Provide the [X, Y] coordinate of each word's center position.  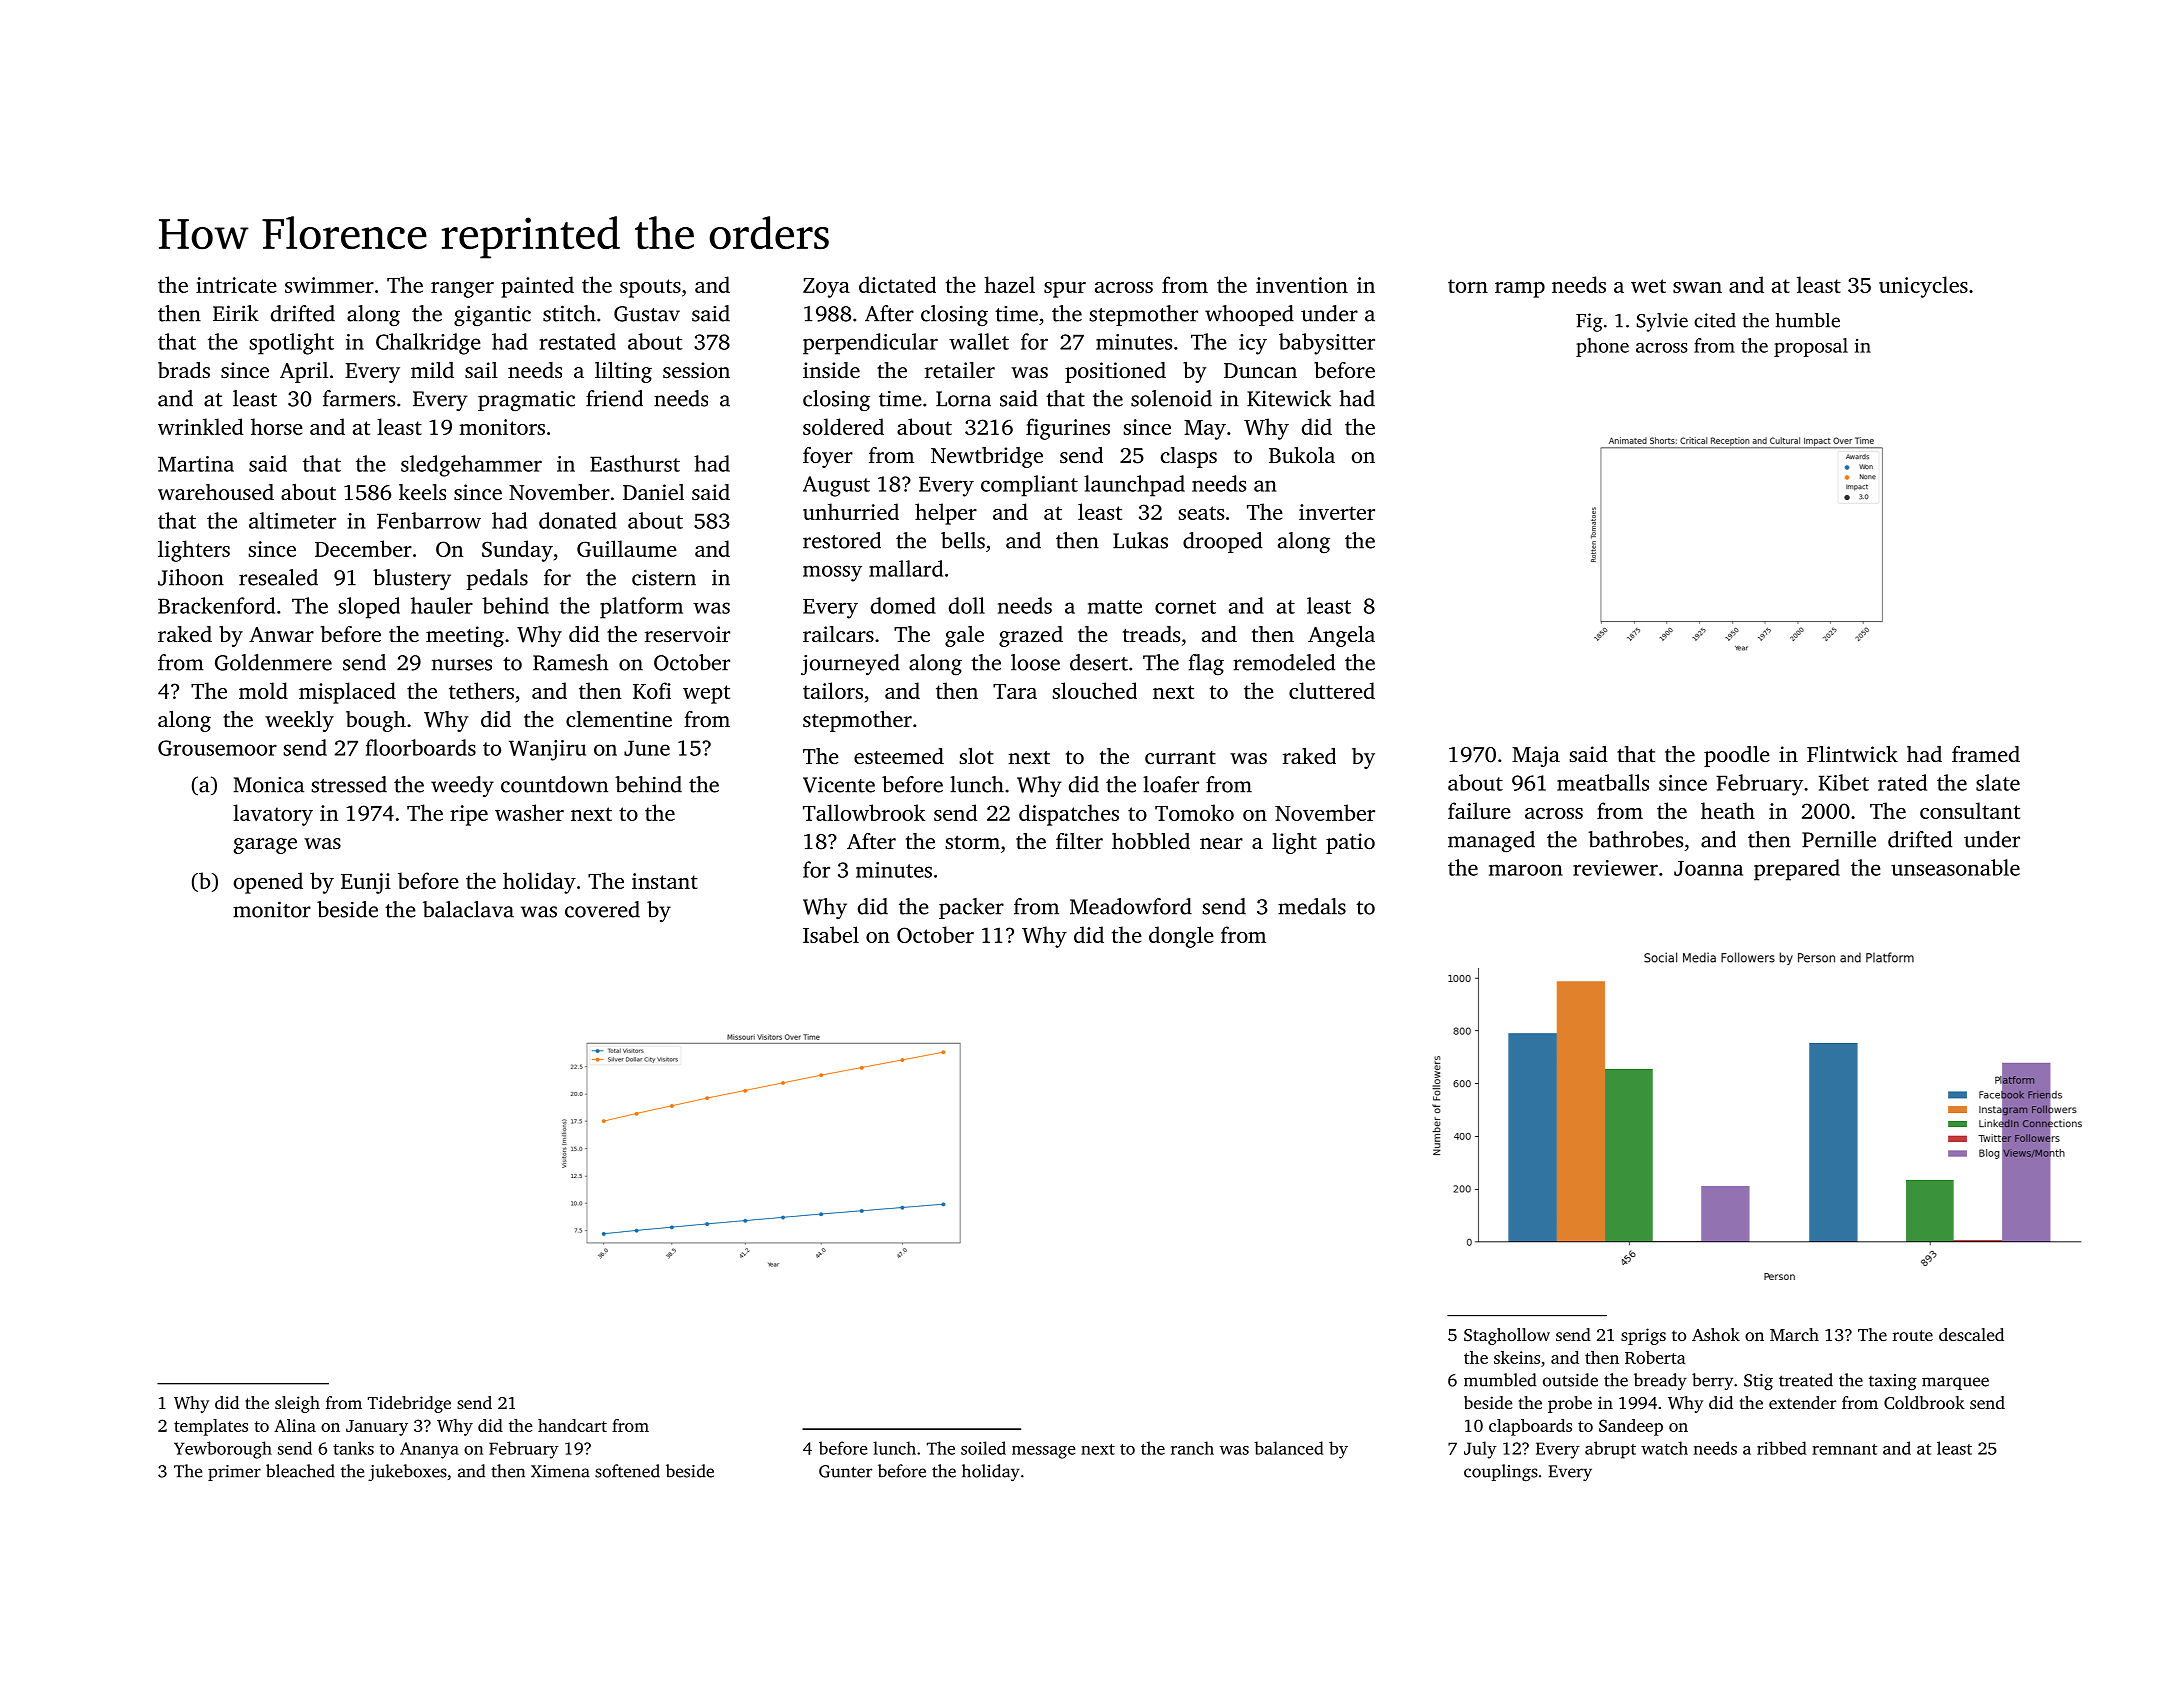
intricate [236, 285]
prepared [1797, 870]
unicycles [1923, 287]
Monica [268, 785]
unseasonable [1955, 867]
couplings [1501, 1472]
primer [234, 1473]
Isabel [831, 934]
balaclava [468, 909]
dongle [1181, 937]
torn [1468, 286]
